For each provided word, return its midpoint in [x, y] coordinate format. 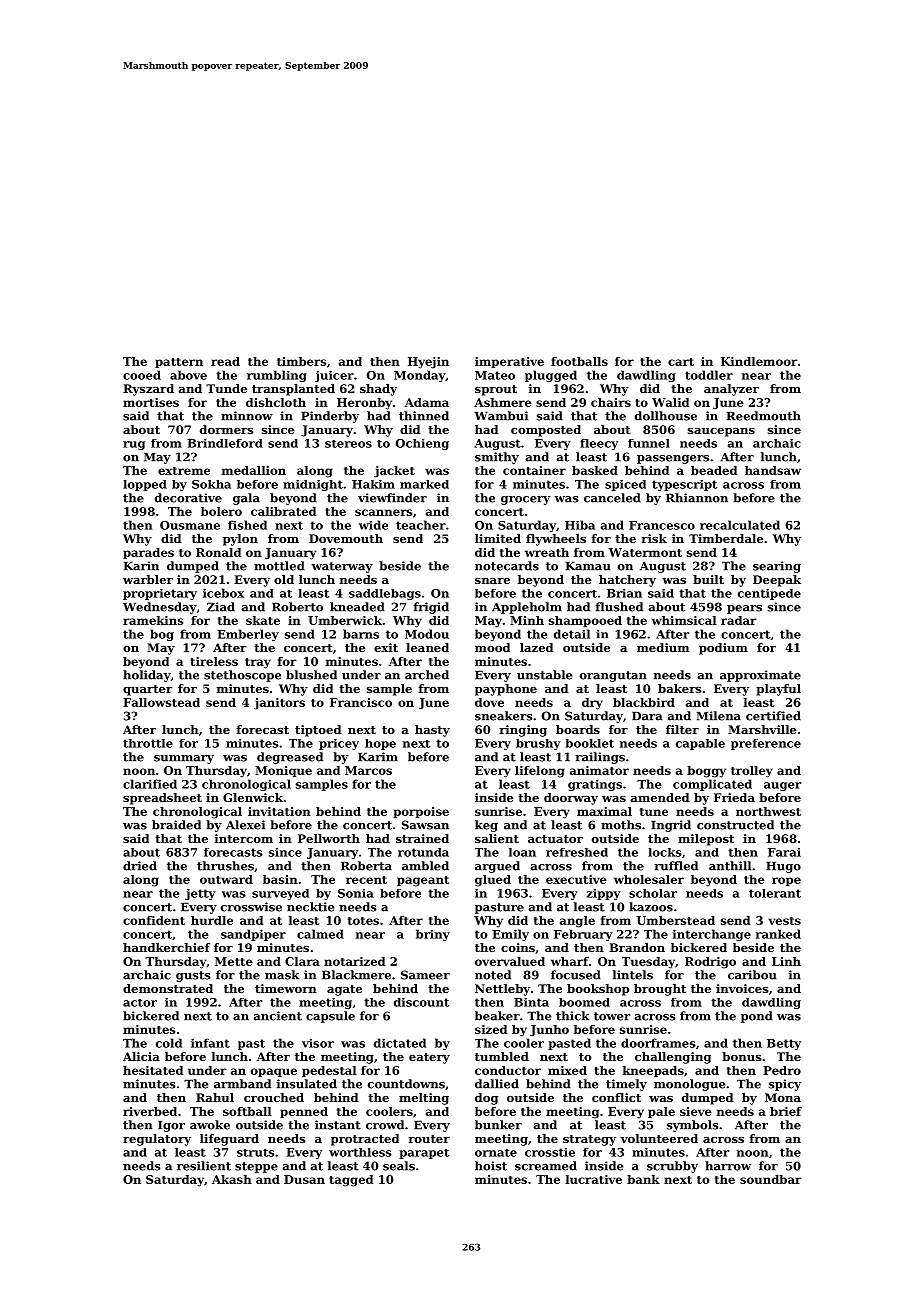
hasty [432, 731]
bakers [680, 688]
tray [258, 663]
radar [739, 620]
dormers [227, 429]
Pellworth [329, 838]
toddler [709, 375]
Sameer [425, 975]
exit [386, 647]
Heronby [364, 404]
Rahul [215, 1097]
